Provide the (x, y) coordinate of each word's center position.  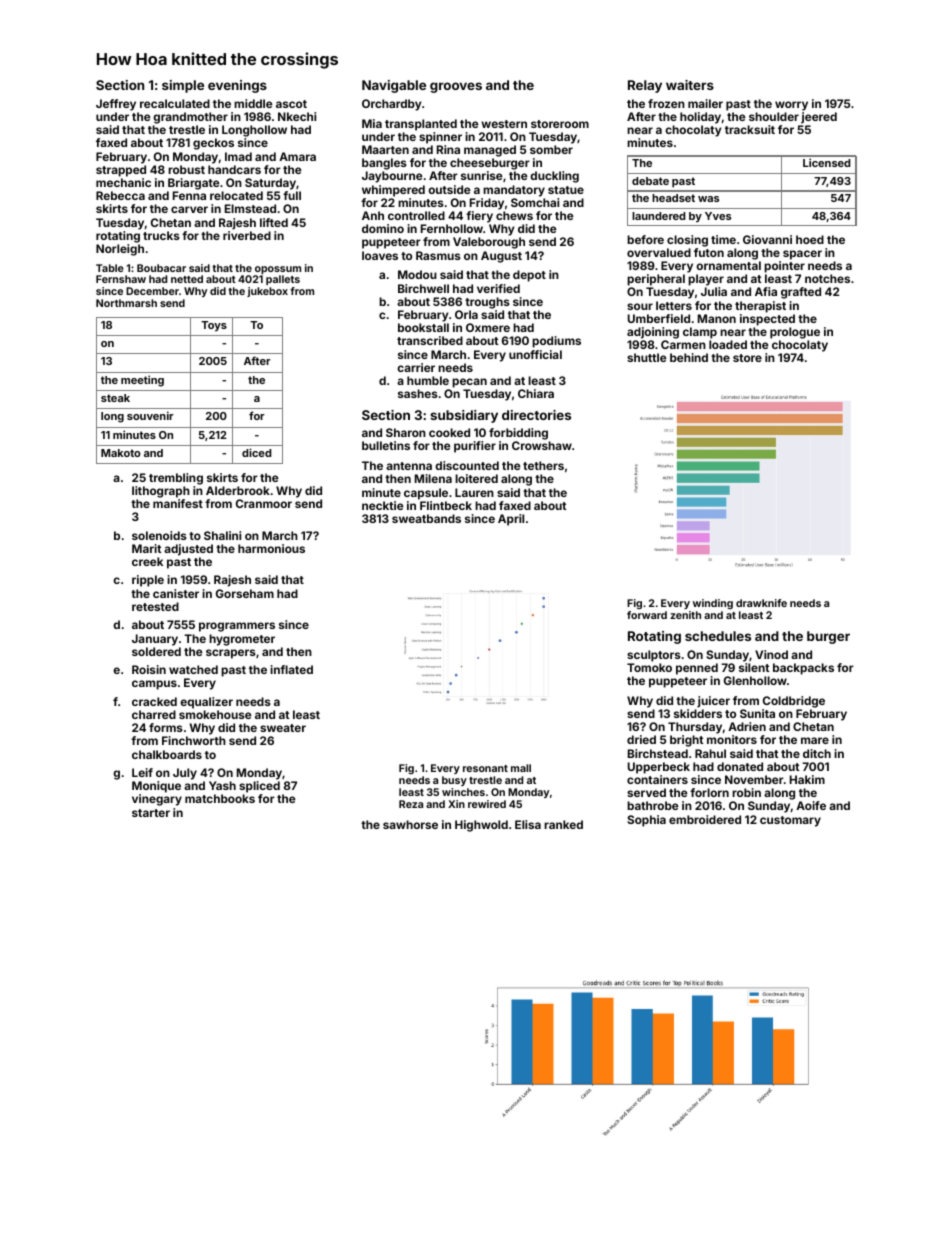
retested (155, 606)
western (504, 124)
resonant (485, 768)
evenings (237, 86)
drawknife (761, 603)
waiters (690, 85)
